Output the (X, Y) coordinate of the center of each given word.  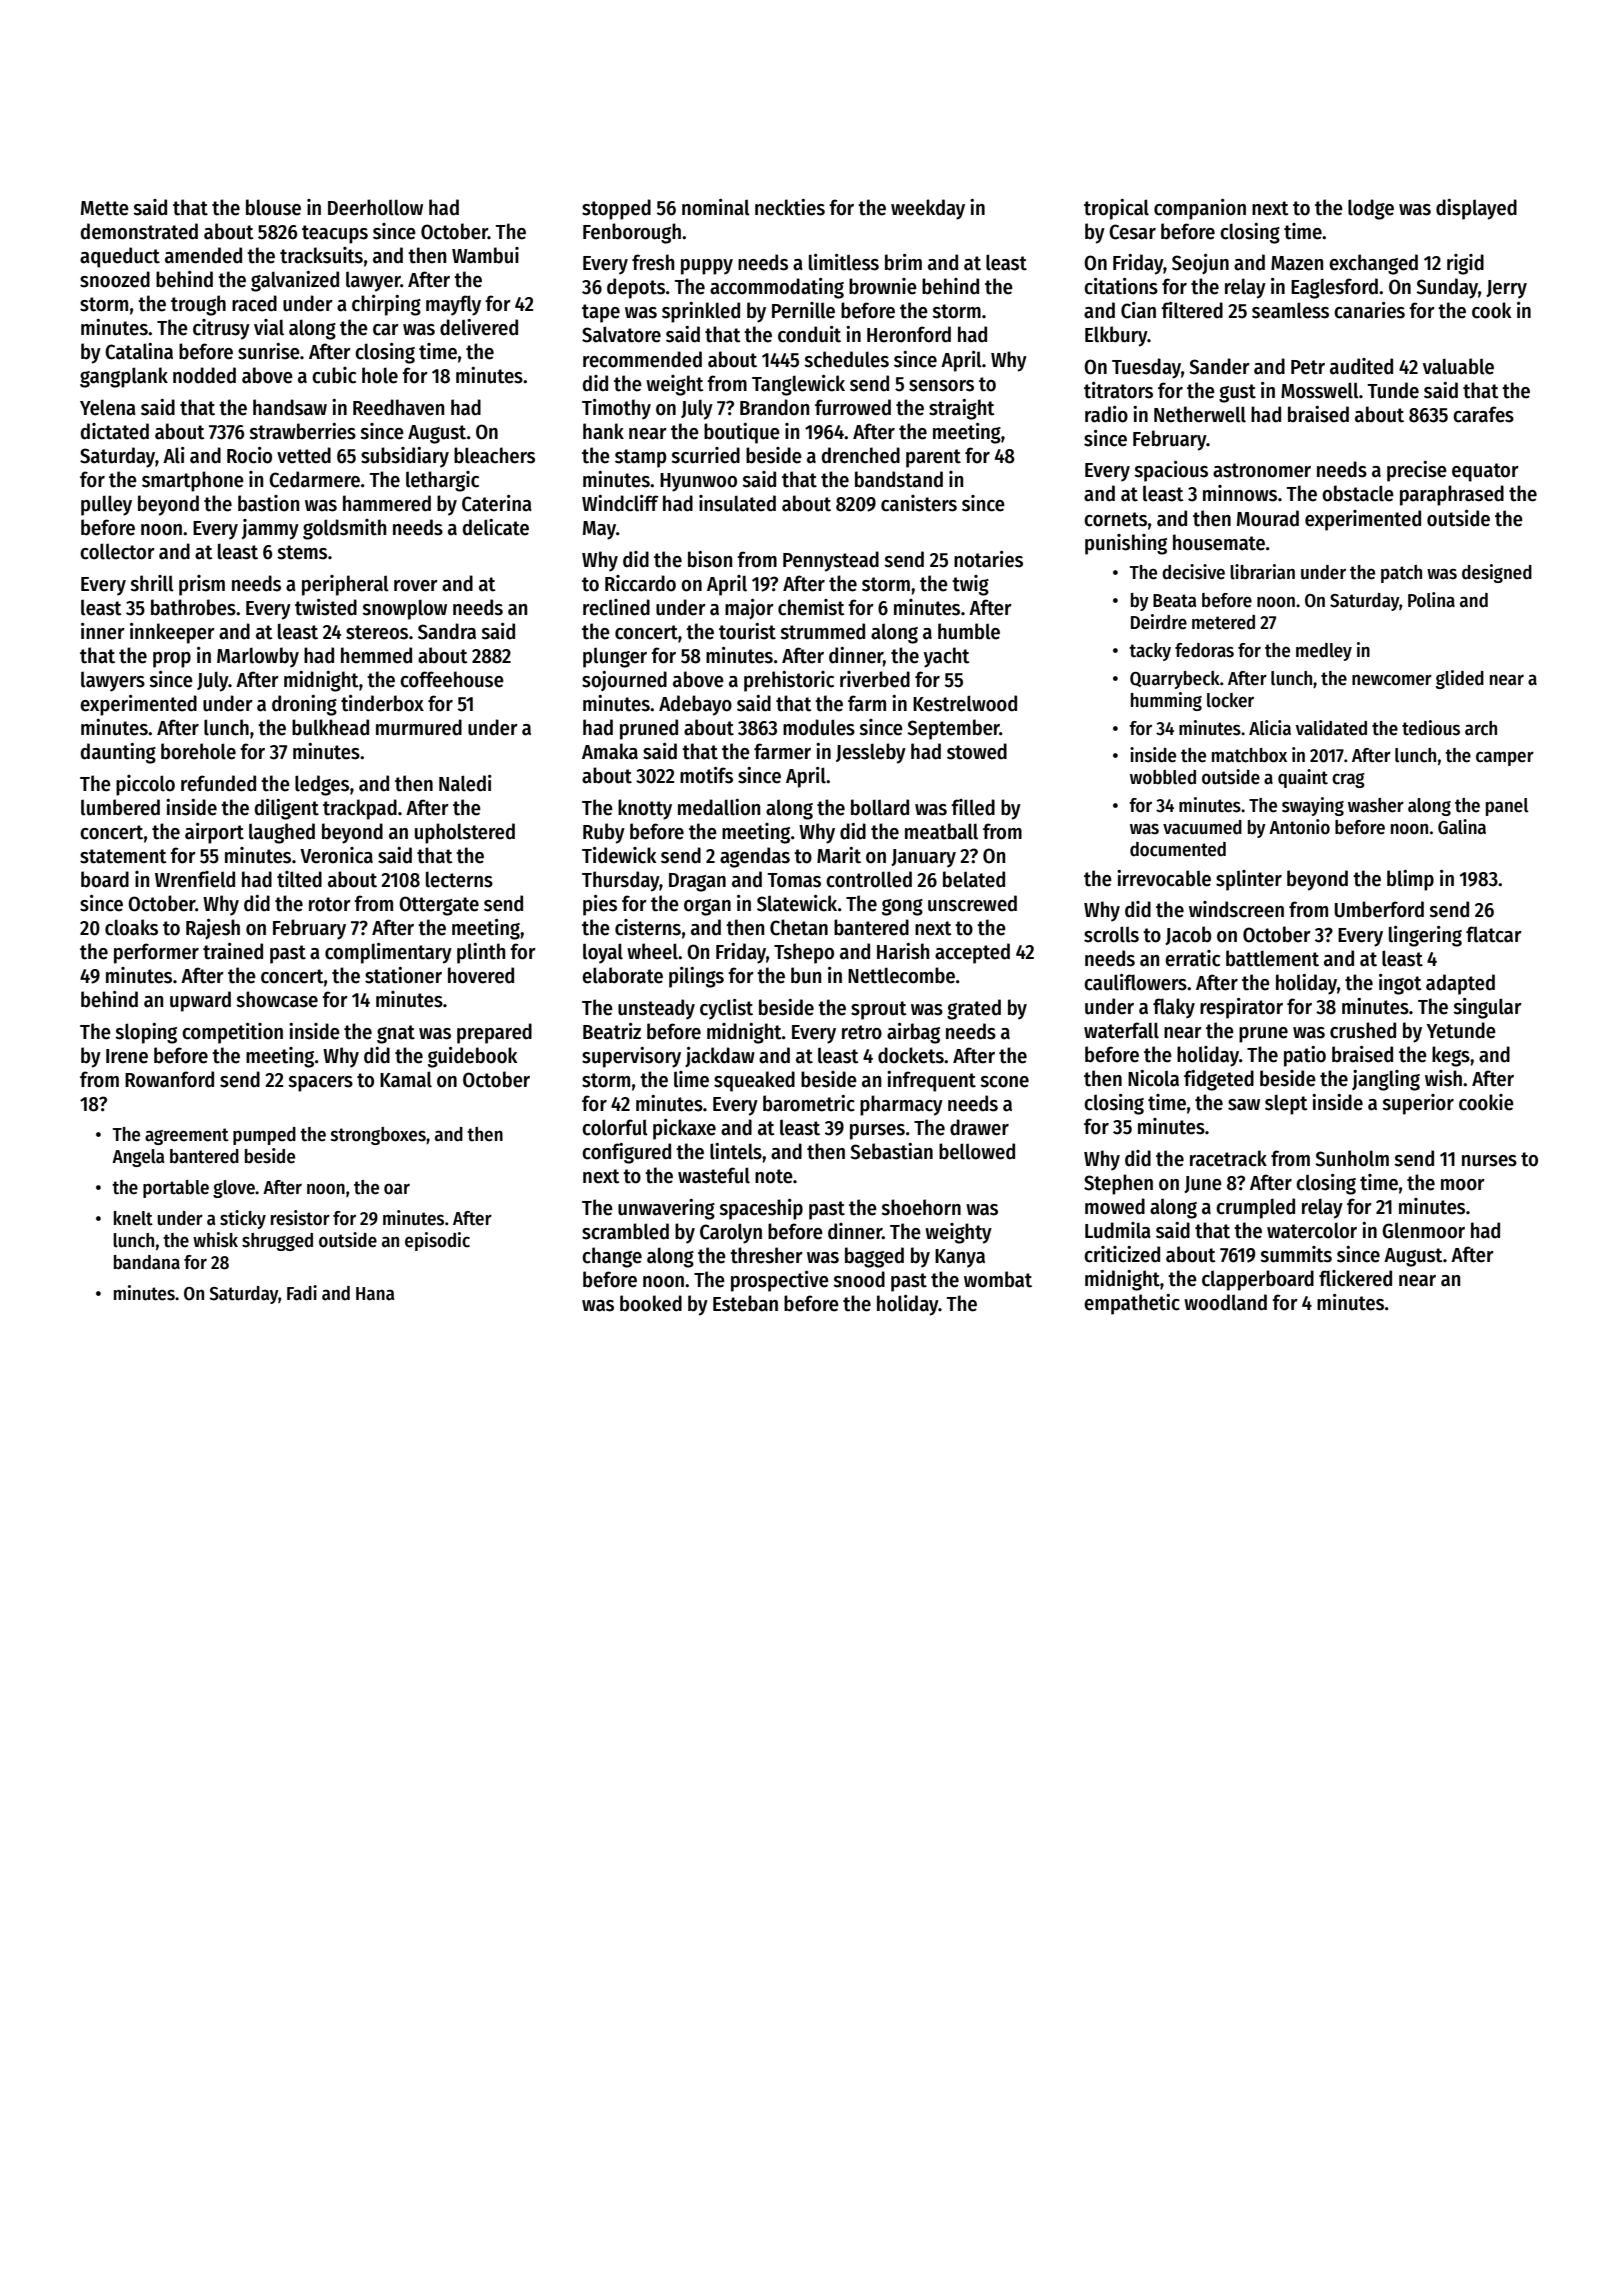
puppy (707, 267)
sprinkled (701, 312)
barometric (809, 1103)
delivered (479, 327)
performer (156, 953)
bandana (147, 1262)
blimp (1410, 880)
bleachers (494, 455)
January (923, 858)
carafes (1483, 414)
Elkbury (1116, 336)
